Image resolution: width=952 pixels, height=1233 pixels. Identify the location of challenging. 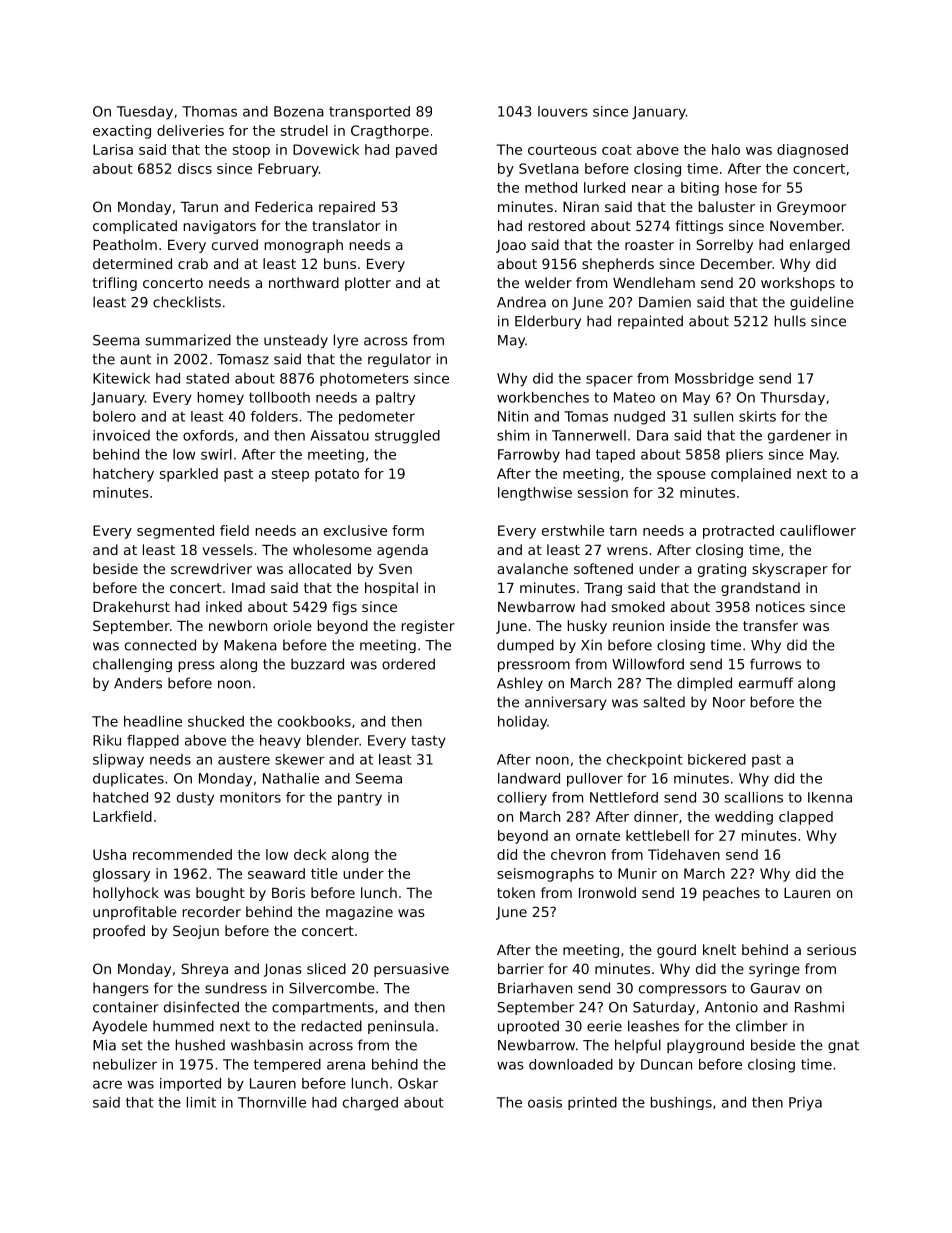
(132, 665).
